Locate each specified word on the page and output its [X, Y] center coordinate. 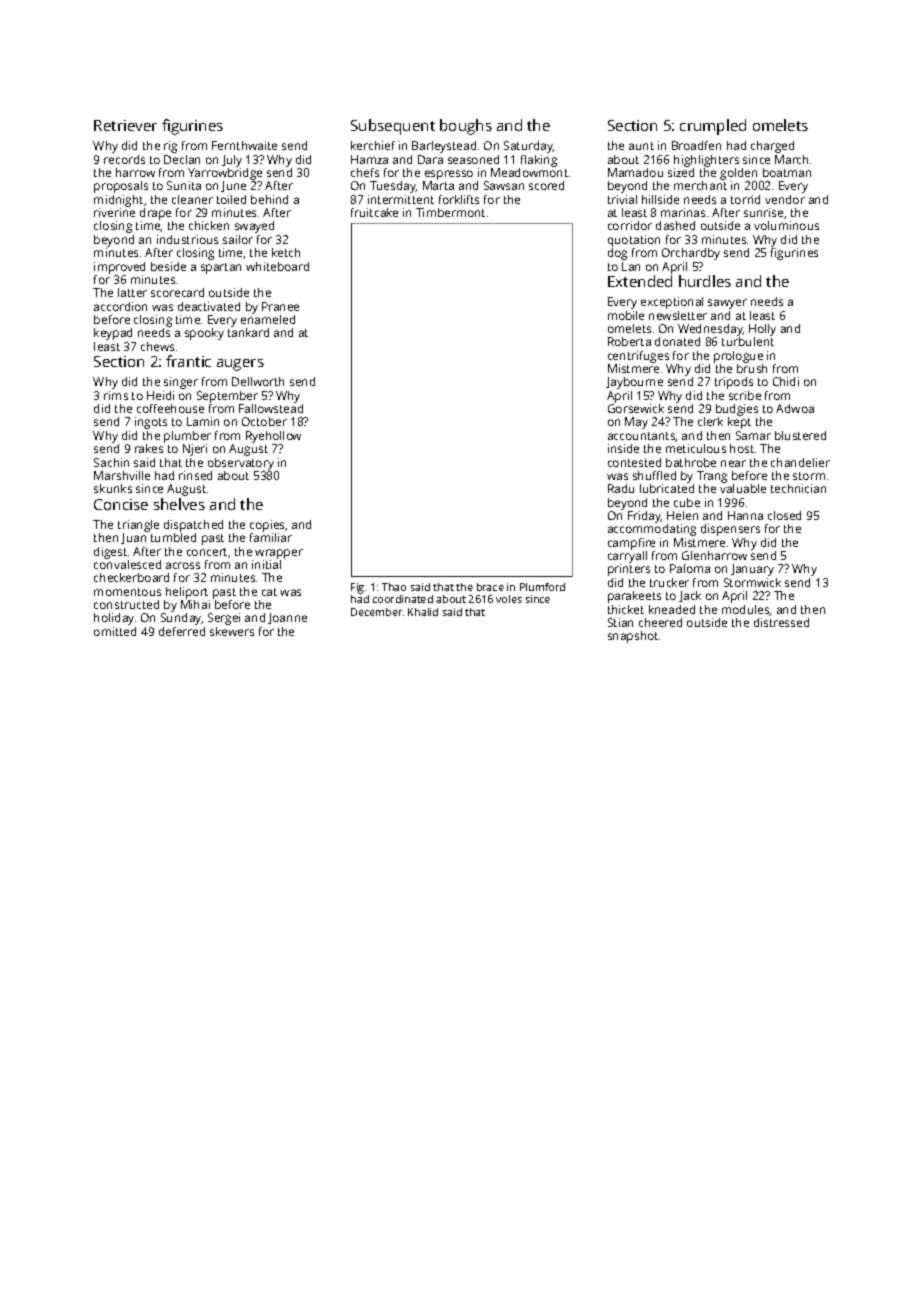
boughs [466, 127]
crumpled [713, 127]
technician [798, 488]
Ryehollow [273, 437]
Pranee [280, 306]
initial [266, 564]
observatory [241, 464]
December [376, 612]
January [752, 570]
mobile [626, 315]
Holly [762, 330]
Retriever [125, 125]
